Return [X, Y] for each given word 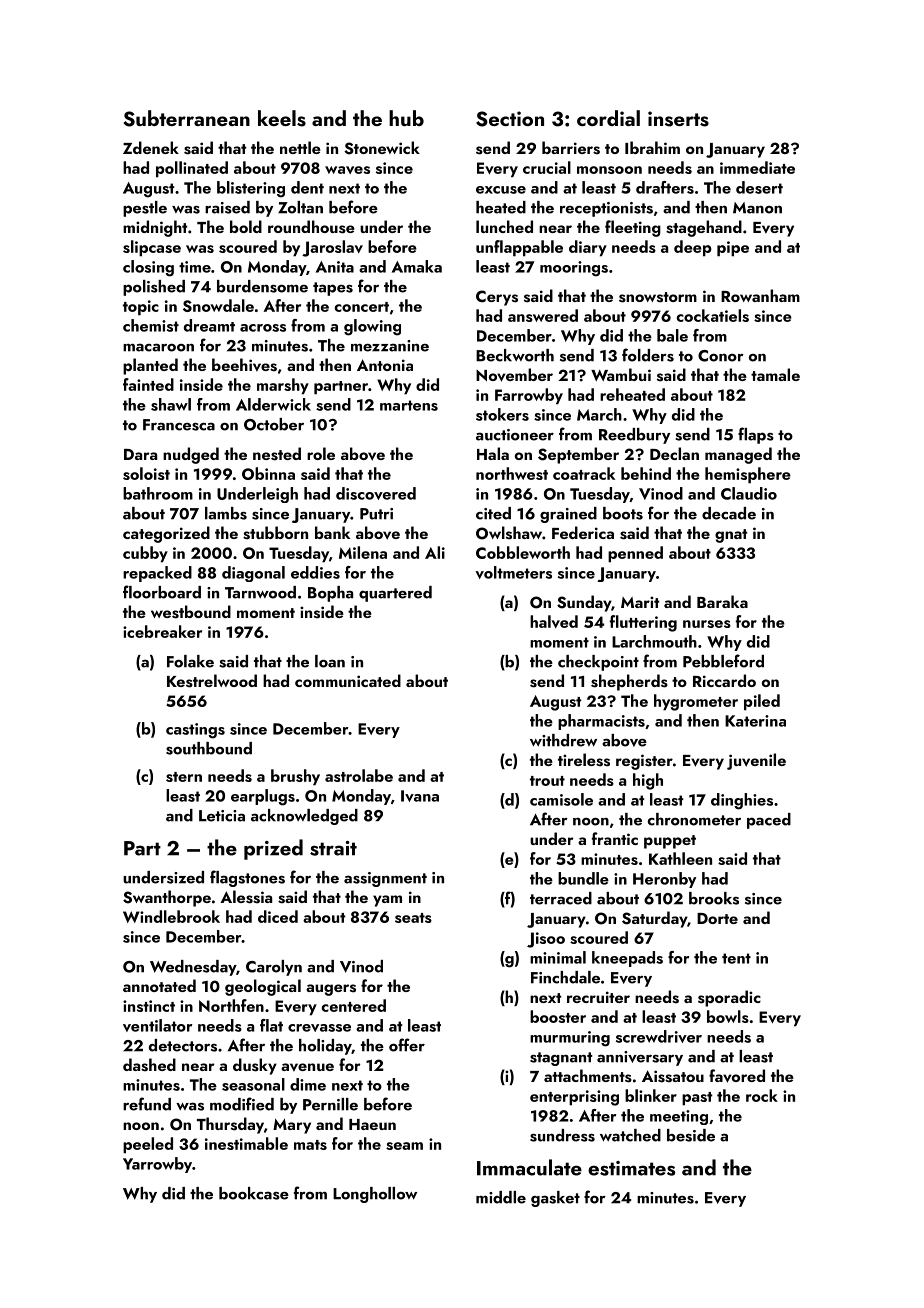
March [599, 414]
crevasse [319, 1028]
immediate [757, 167]
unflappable [519, 248]
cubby [145, 554]
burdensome [262, 286]
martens [409, 405]
